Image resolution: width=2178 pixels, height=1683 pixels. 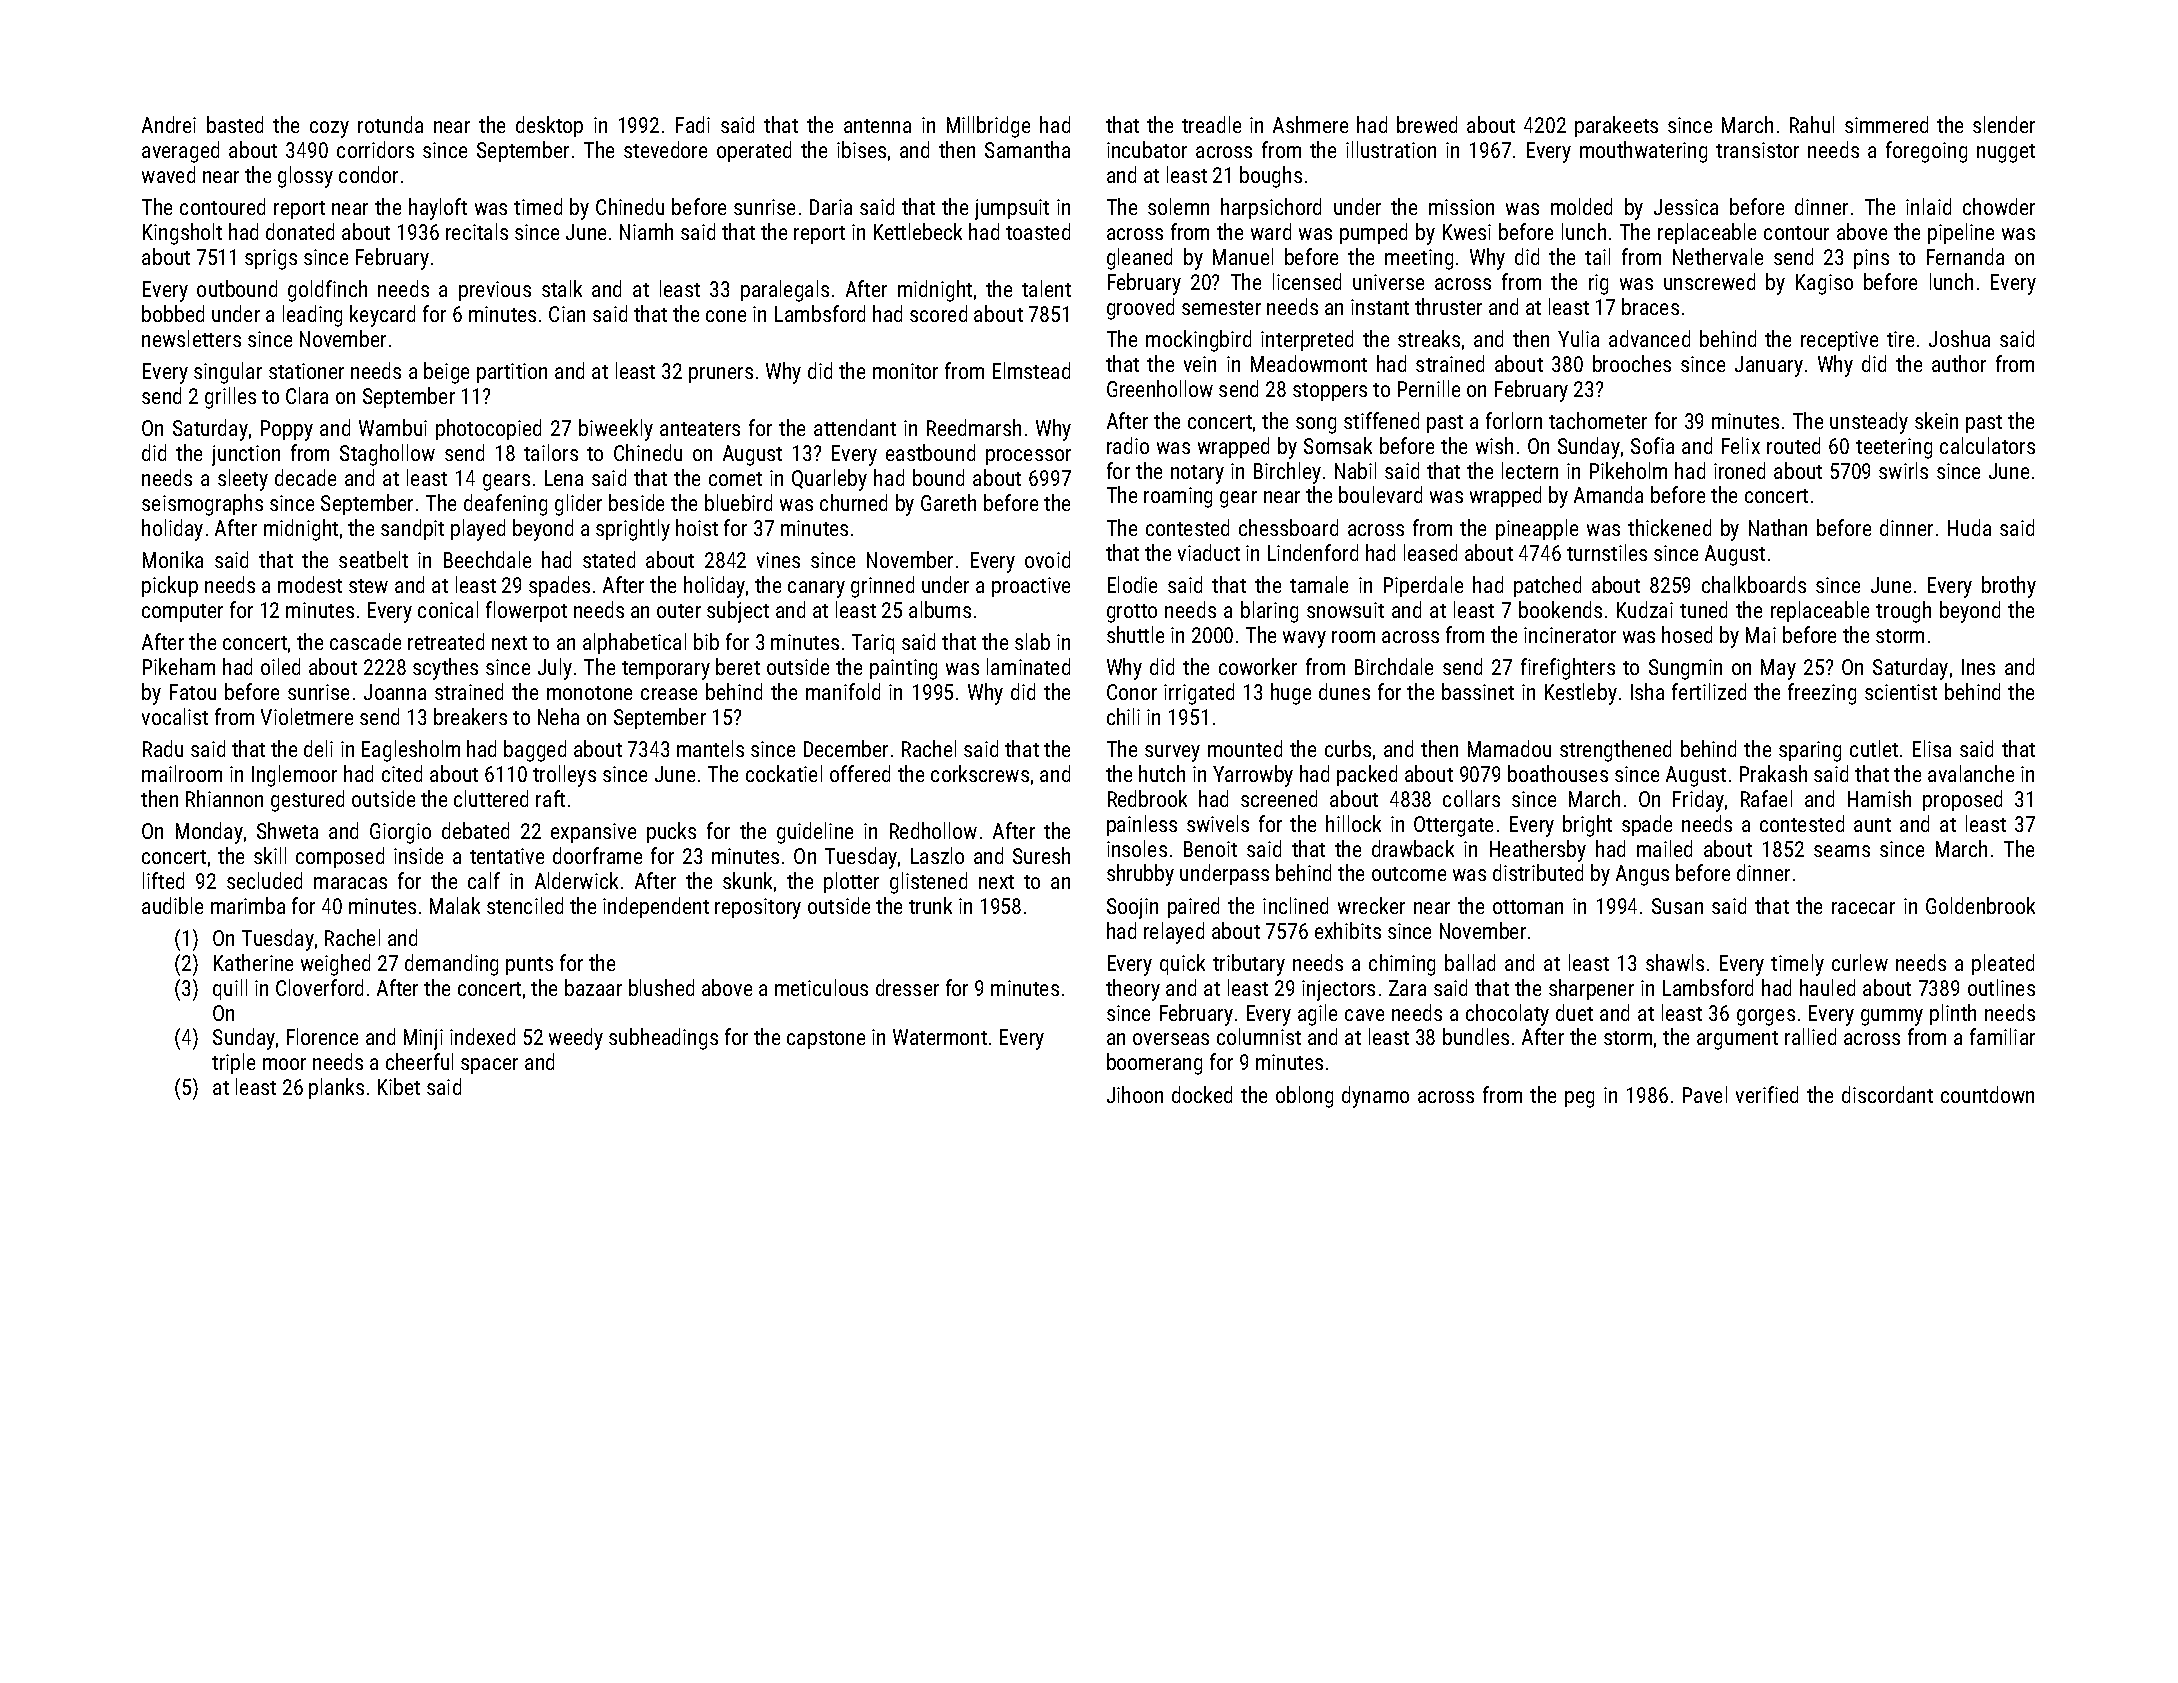 I want to click on antenna, so click(x=877, y=126).
